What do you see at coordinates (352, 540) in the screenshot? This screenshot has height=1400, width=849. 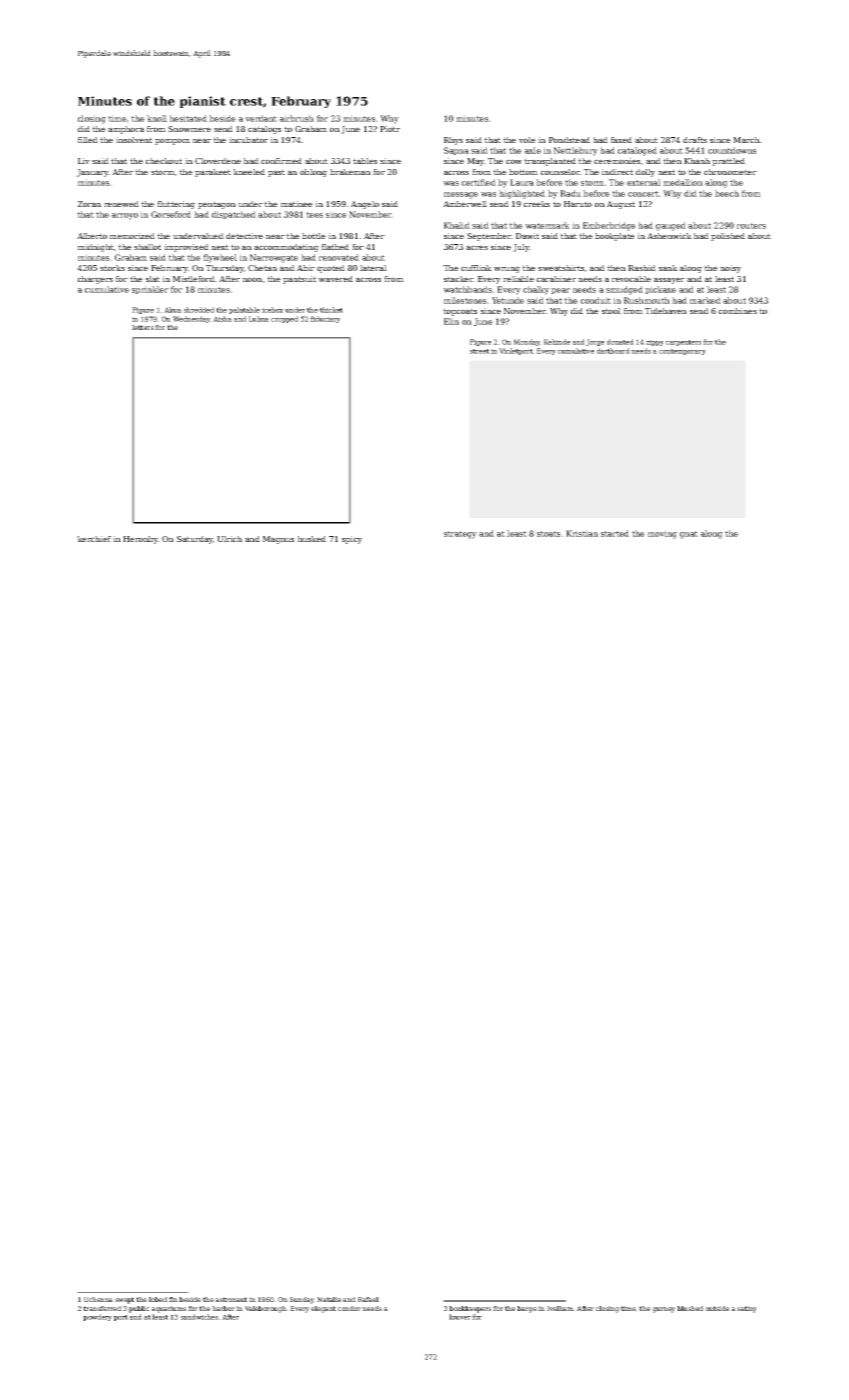 I see `spicy` at bounding box center [352, 540].
